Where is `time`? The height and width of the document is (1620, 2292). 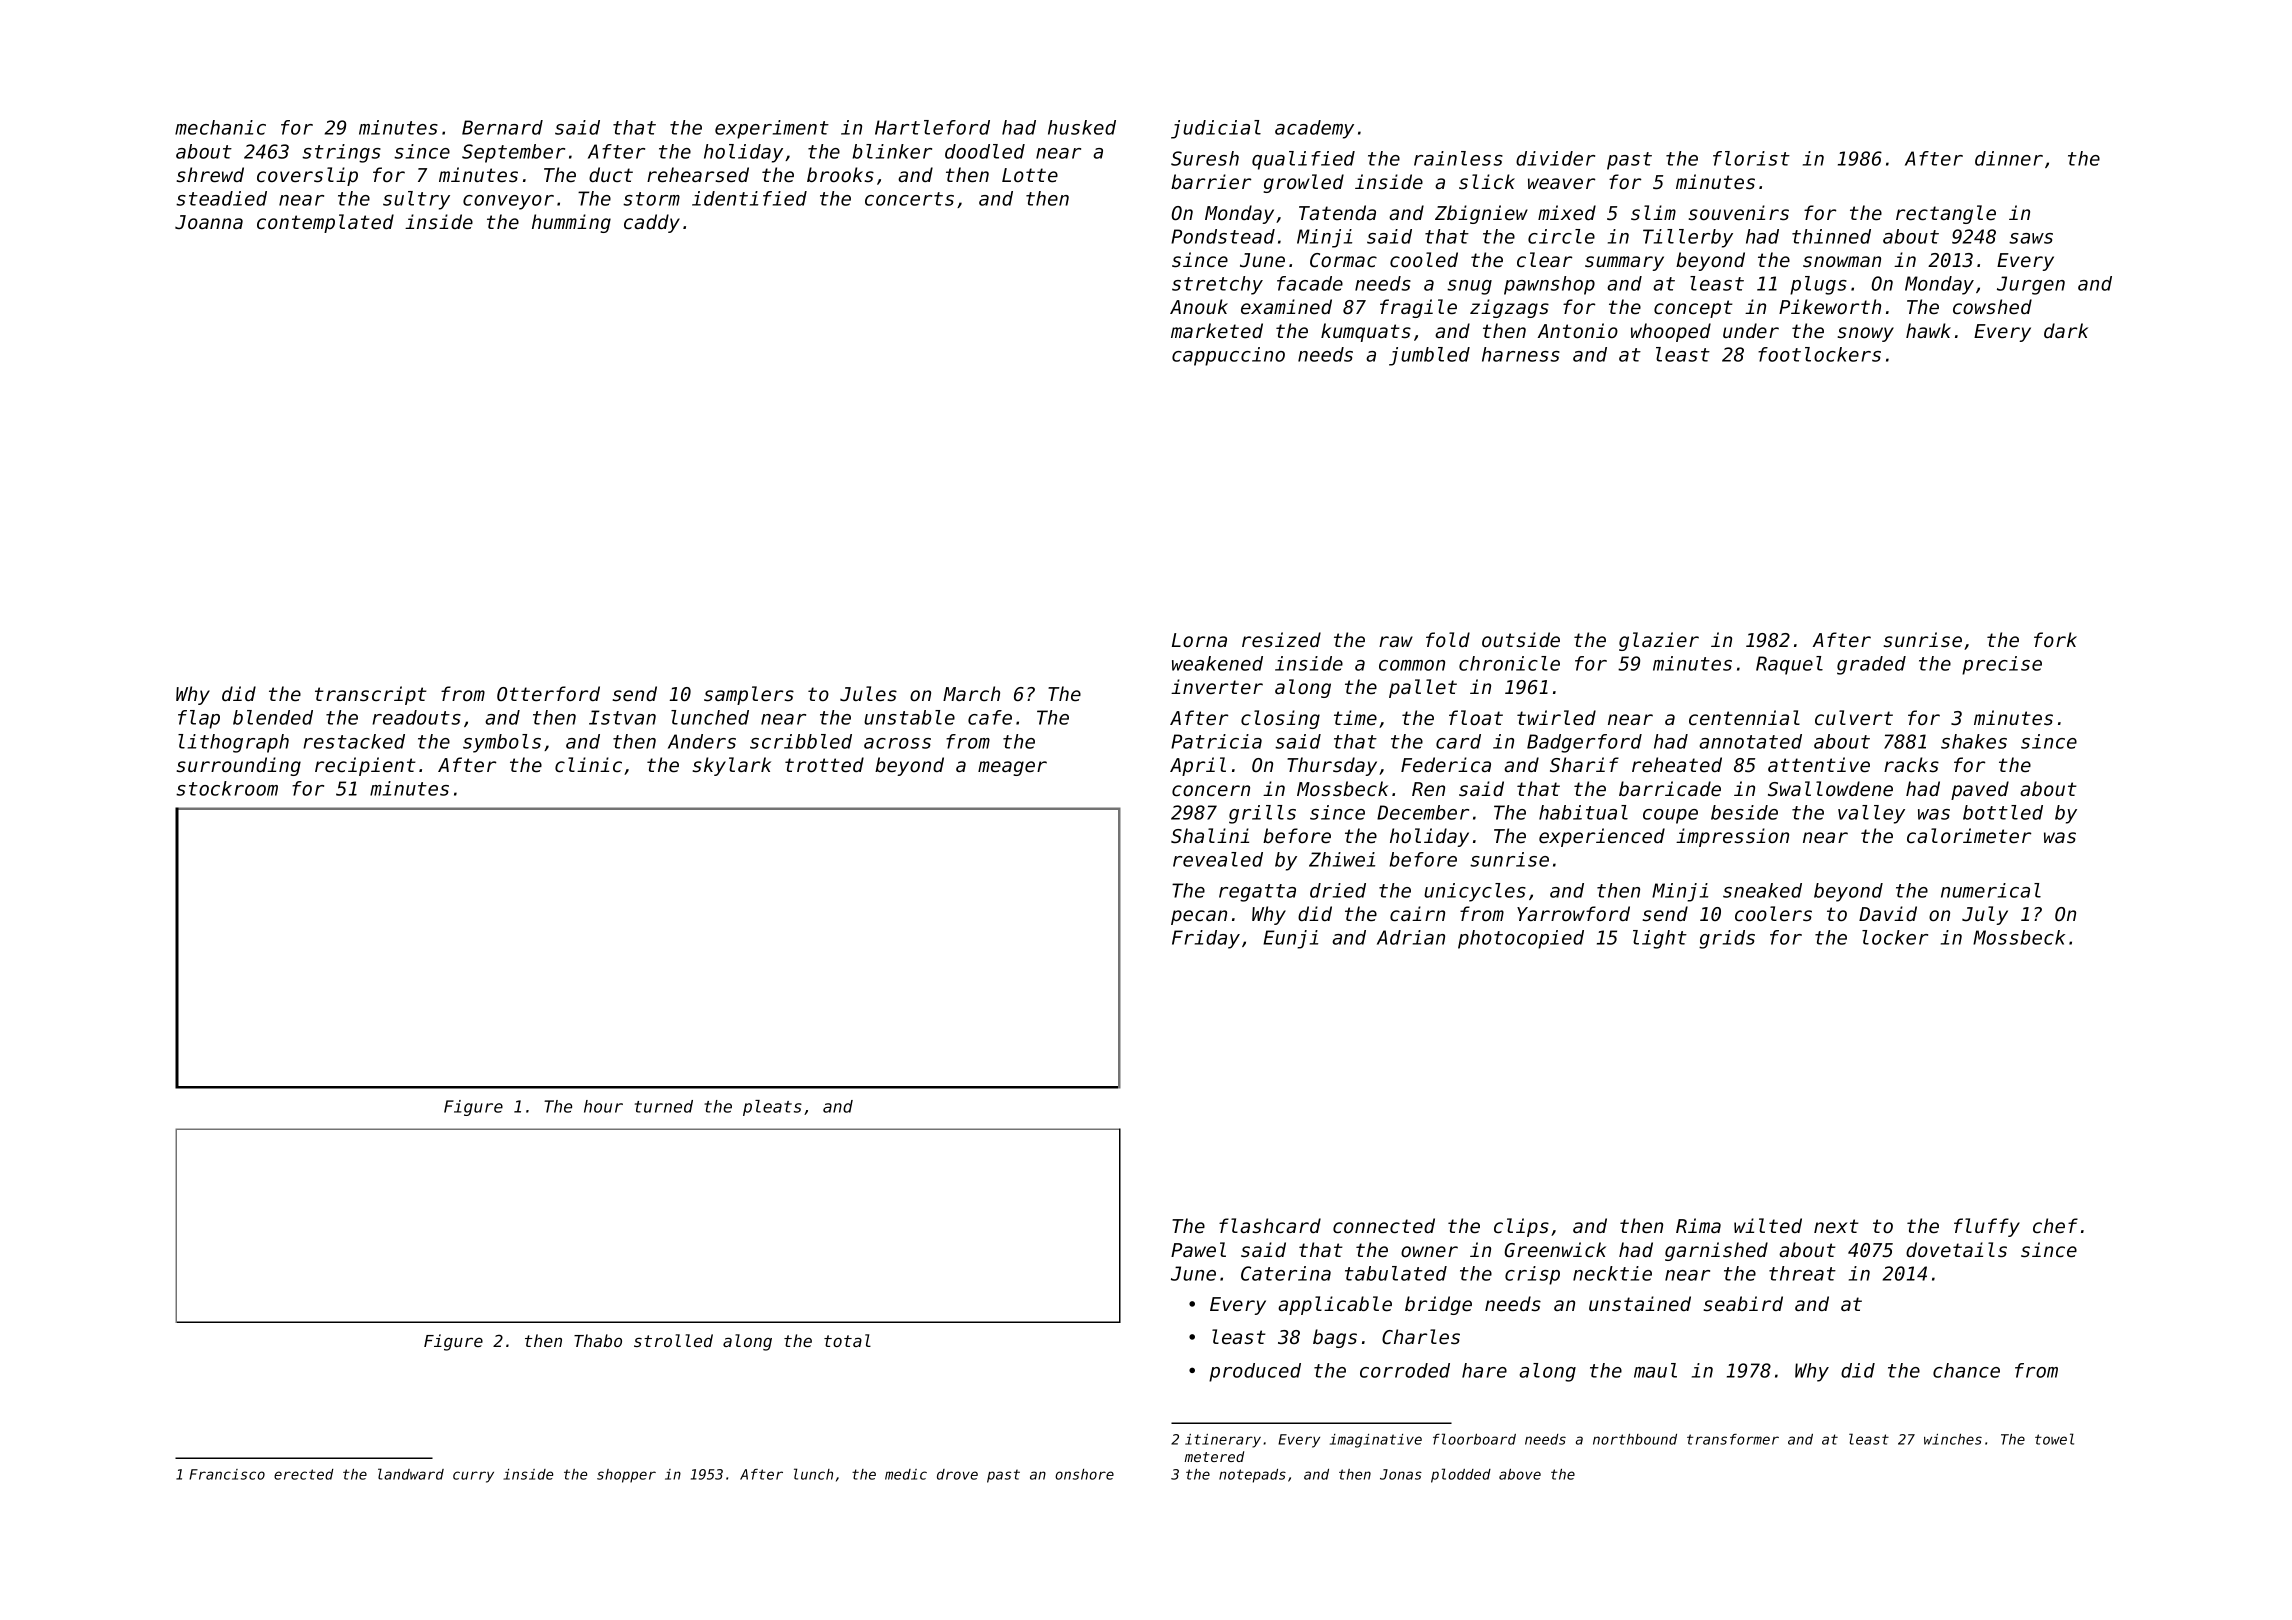
time is located at coordinates (1355, 717).
